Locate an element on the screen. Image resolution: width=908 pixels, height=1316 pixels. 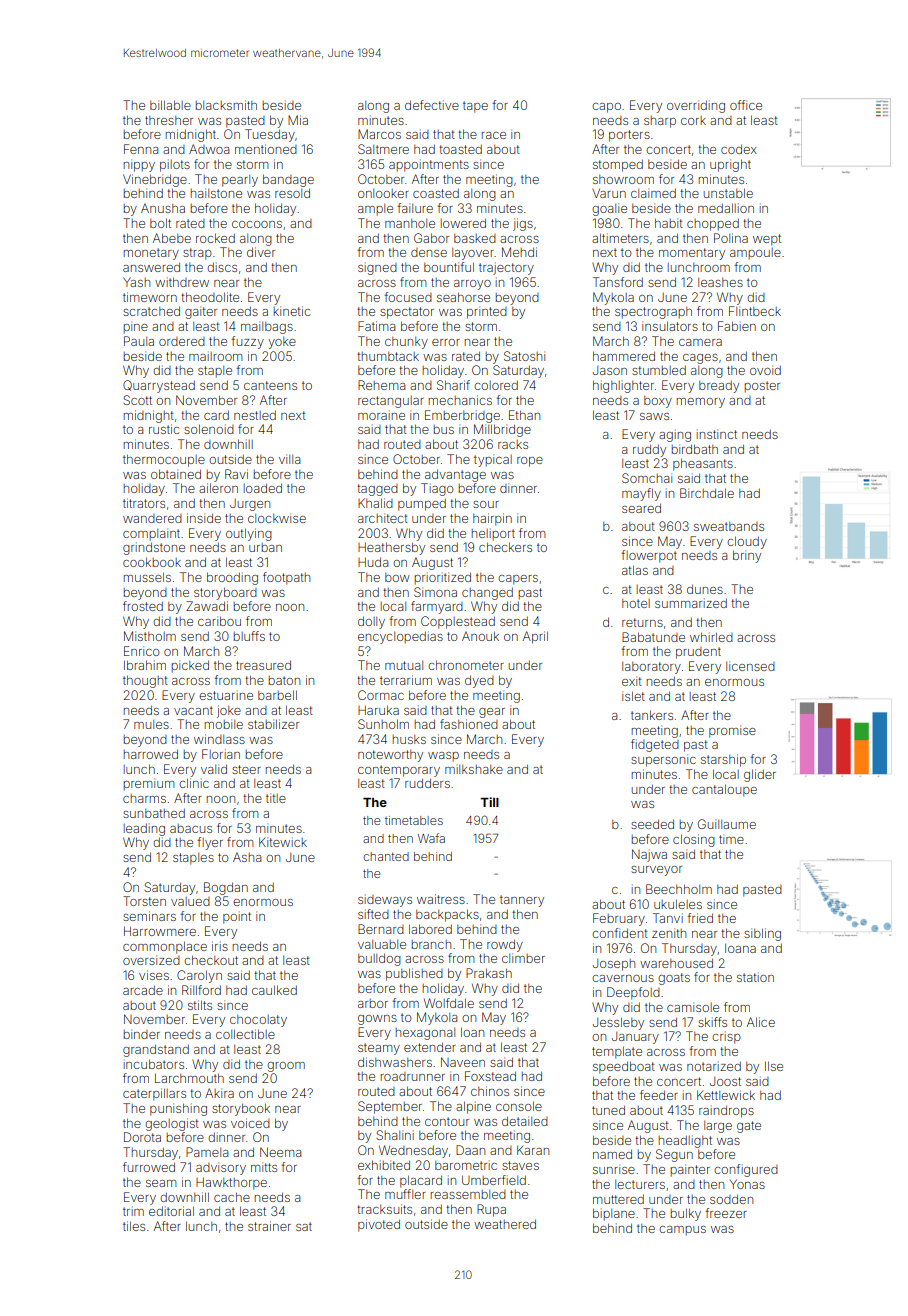
Satoshi is located at coordinates (524, 356).
